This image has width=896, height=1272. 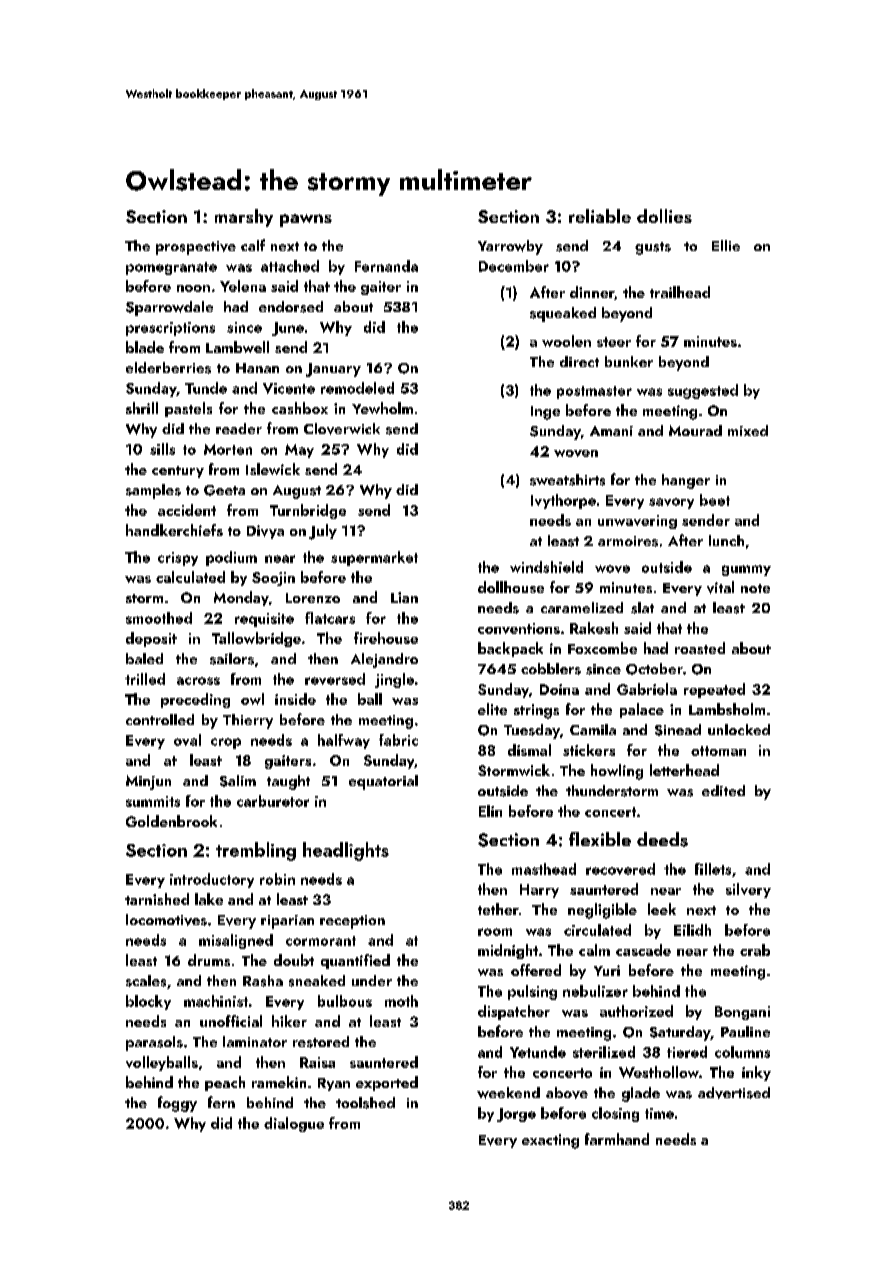 I want to click on dollies, so click(x=664, y=216).
